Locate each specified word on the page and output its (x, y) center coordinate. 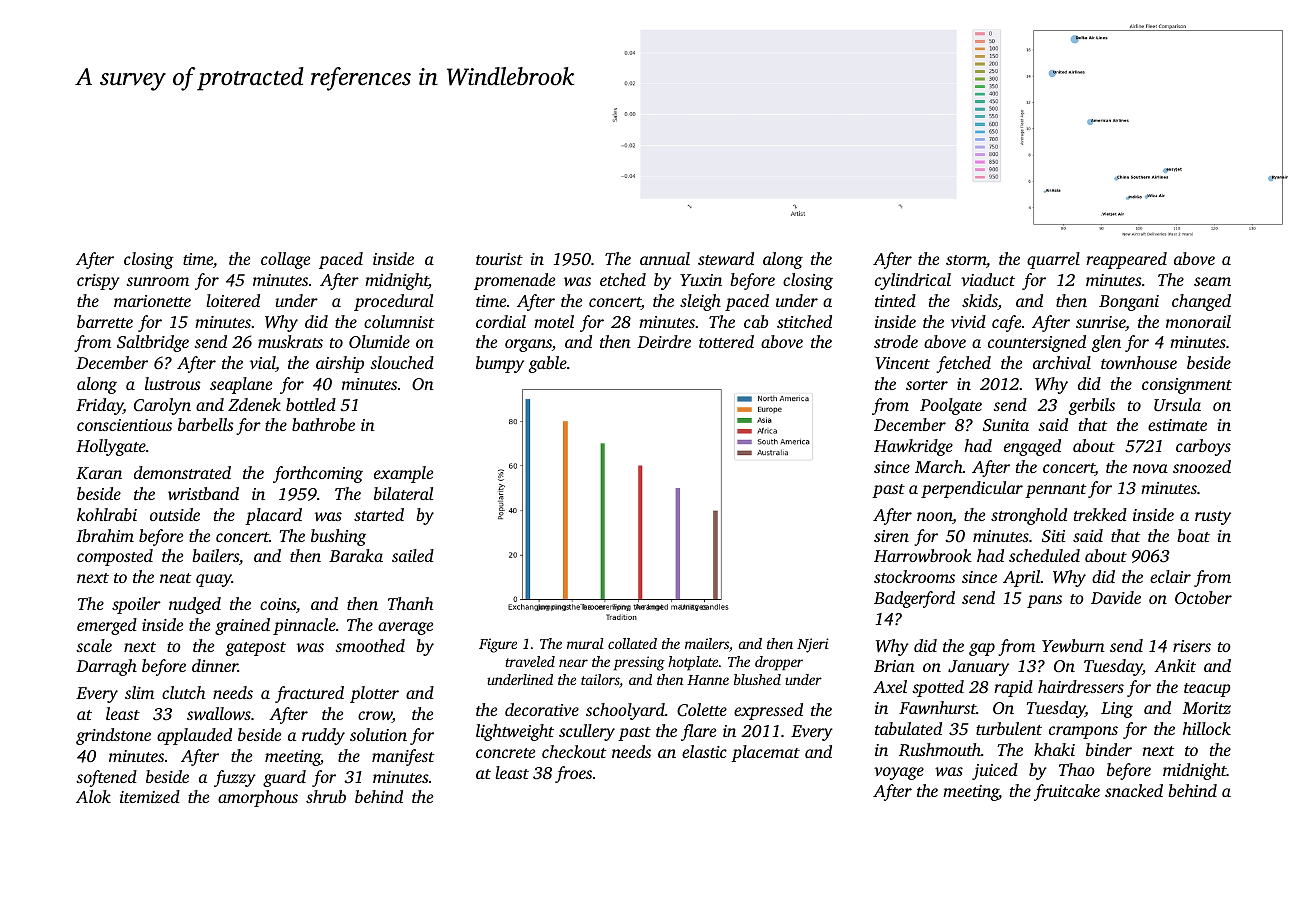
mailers (707, 643)
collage (285, 260)
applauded (194, 736)
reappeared (1126, 260)
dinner (215, 665)
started (379, 514)
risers (1192, 646)
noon (935, 518)
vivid (968, 321)
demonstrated (182, 472)
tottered (726, 341)
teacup (1207, 690)
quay (214, 580)
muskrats (290, 341)
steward (726, 258)
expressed (768, 711)
